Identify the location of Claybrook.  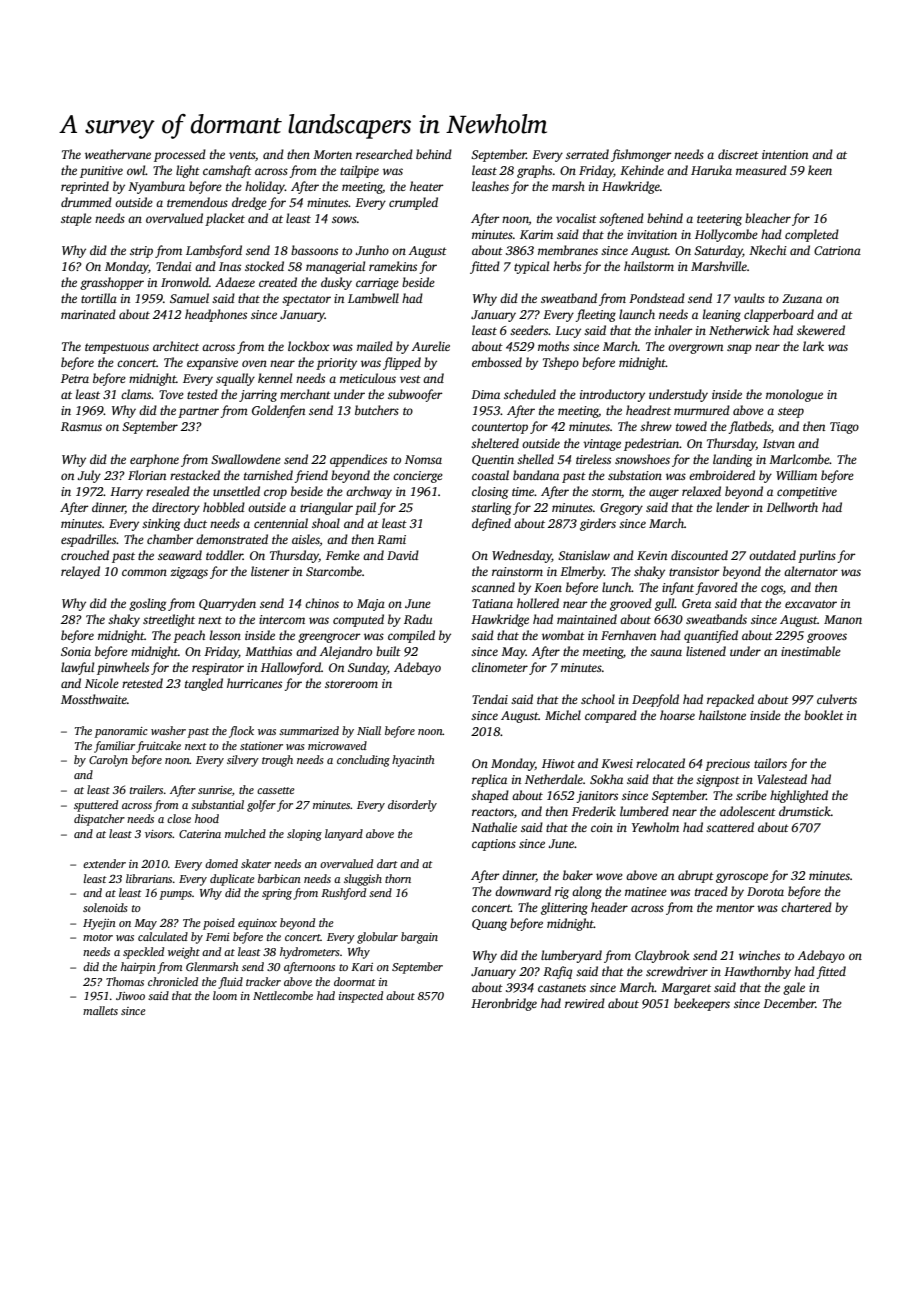
(662, 956).
